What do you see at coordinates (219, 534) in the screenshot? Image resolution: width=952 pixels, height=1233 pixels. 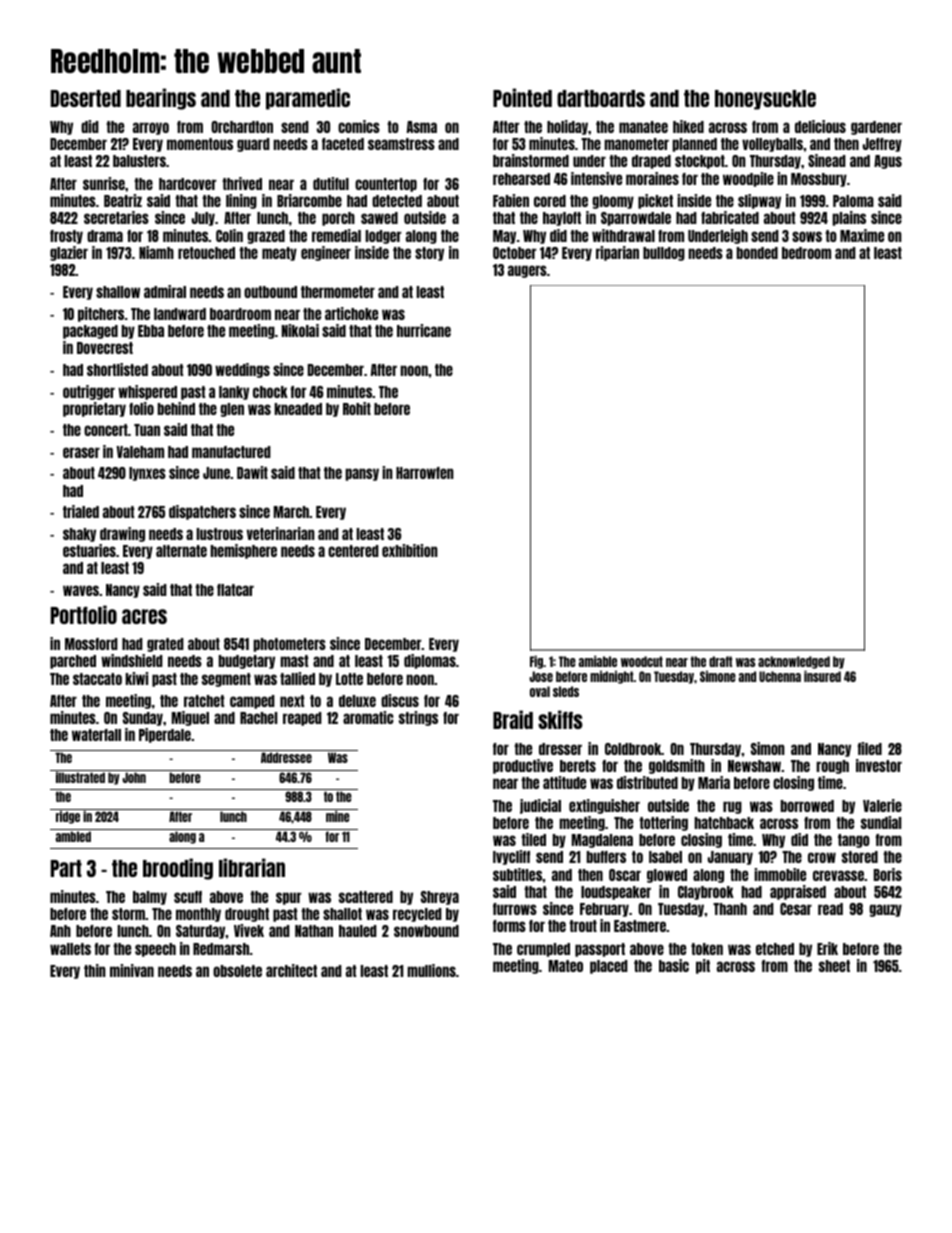 I see `lustrous` at bounding box center [219, 534].
